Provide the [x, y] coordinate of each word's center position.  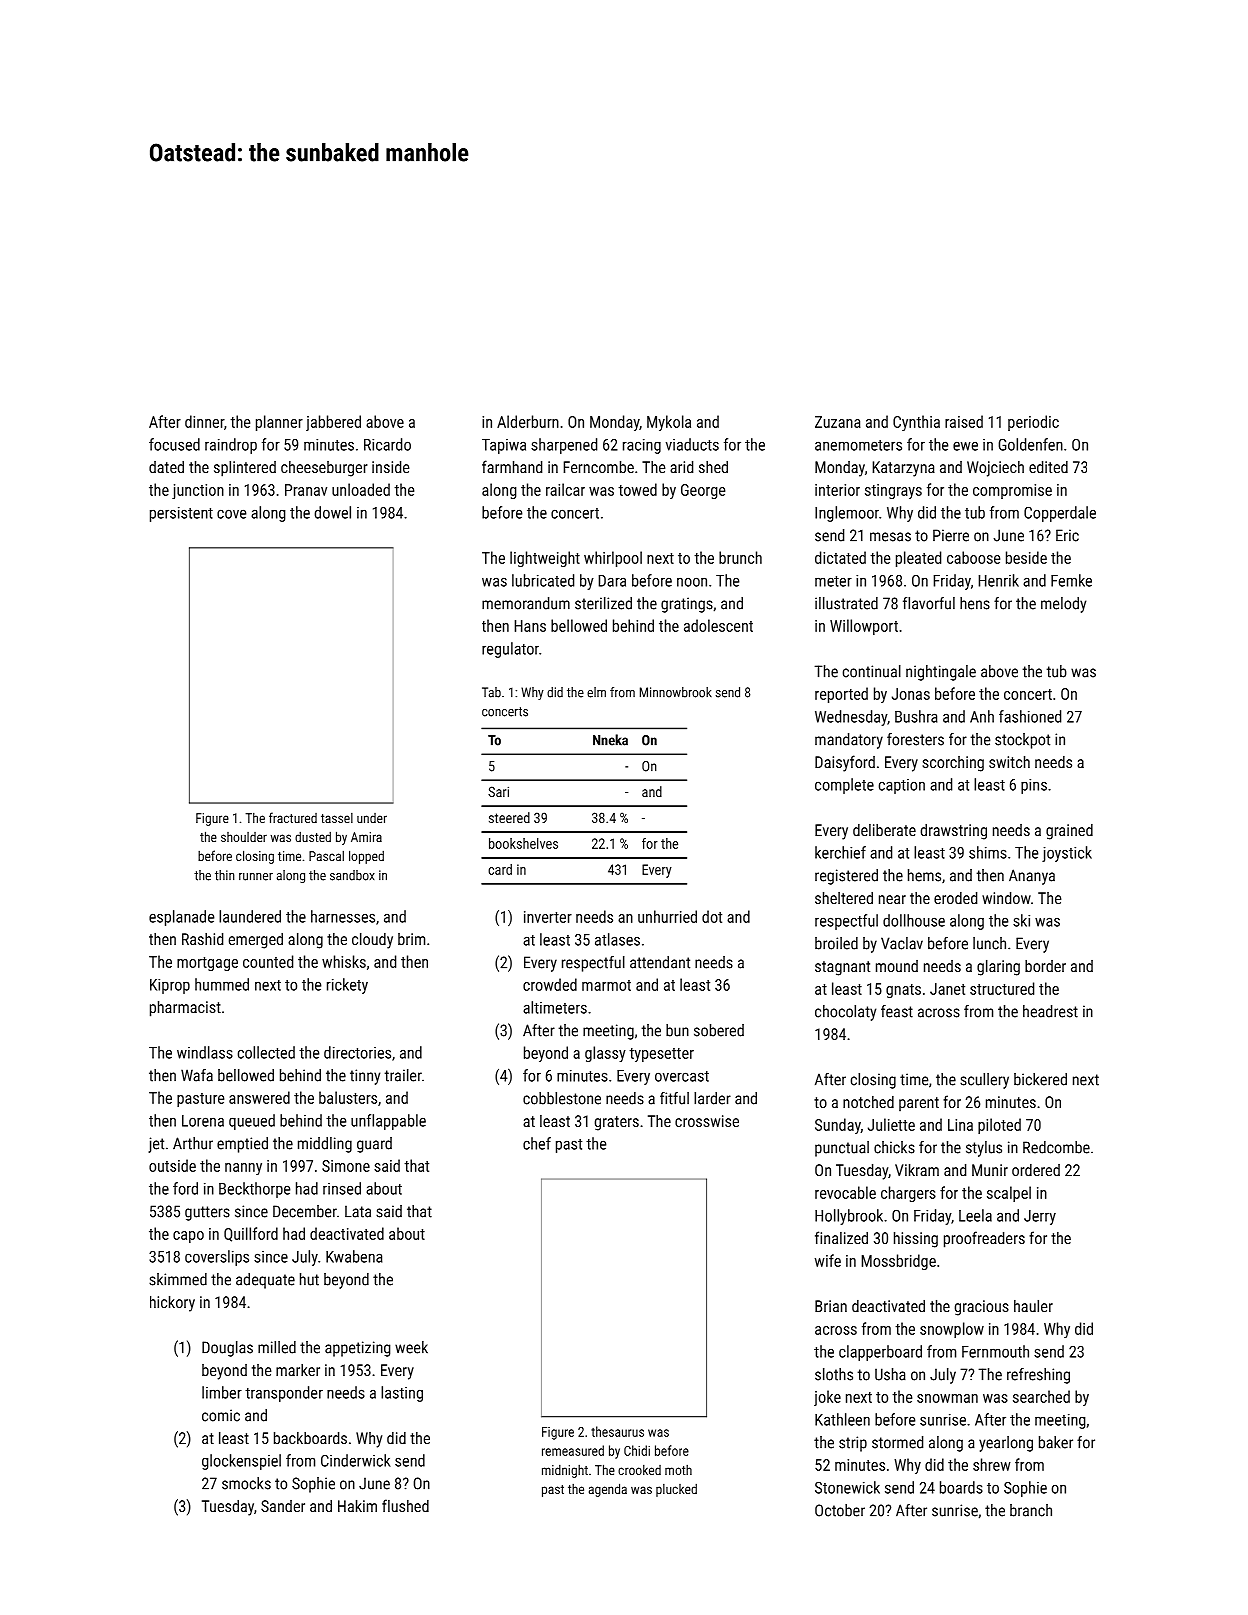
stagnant [842, 968]
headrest [1050, 1011]
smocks [246, 1483]
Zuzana [838, 422]
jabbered [333, 423]
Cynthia [916, 423]
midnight [565, 1471]
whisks [344, 961]
